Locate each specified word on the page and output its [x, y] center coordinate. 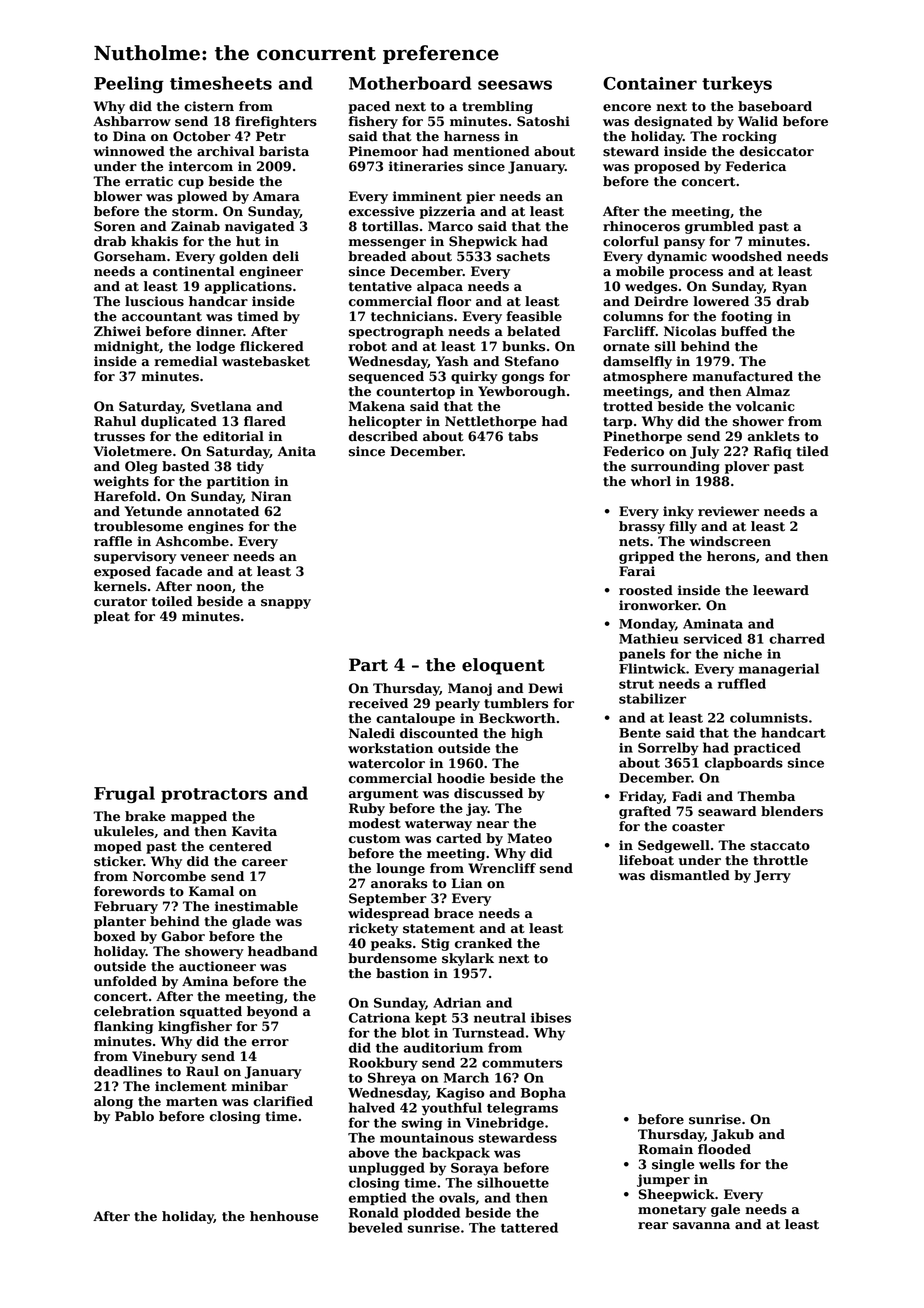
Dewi [545, 688]
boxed [115, 936]
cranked [483, 943]
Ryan [789, 287]
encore [627, 108]
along [113, 1102]
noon [214, 588]
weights [121, 482]
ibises [551, 1017]
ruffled [742, 683]
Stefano [532, 361]
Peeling [129, 84]
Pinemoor [383, 151]
